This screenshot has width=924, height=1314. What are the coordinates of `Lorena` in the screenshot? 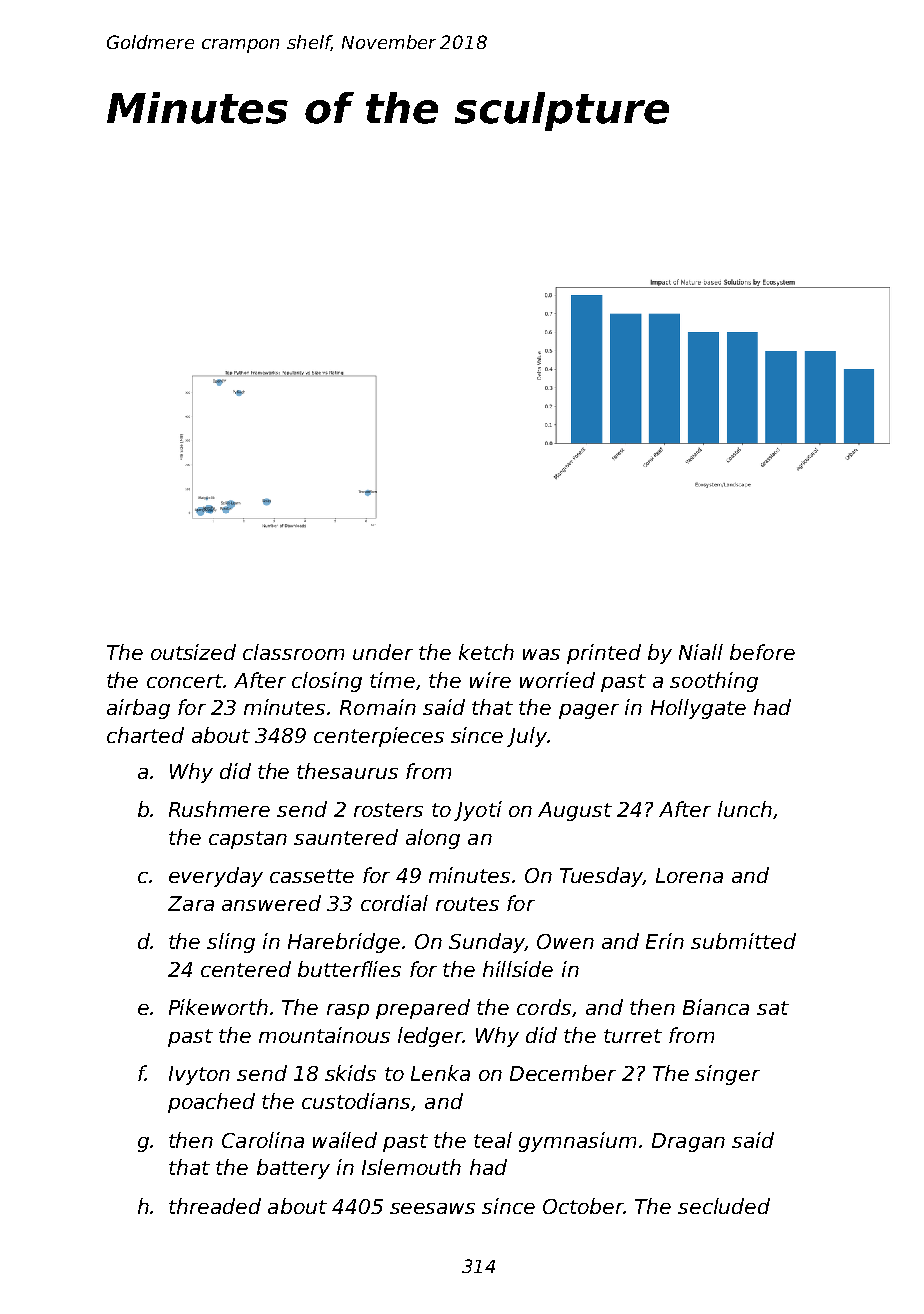 It's located at (689, 875).
